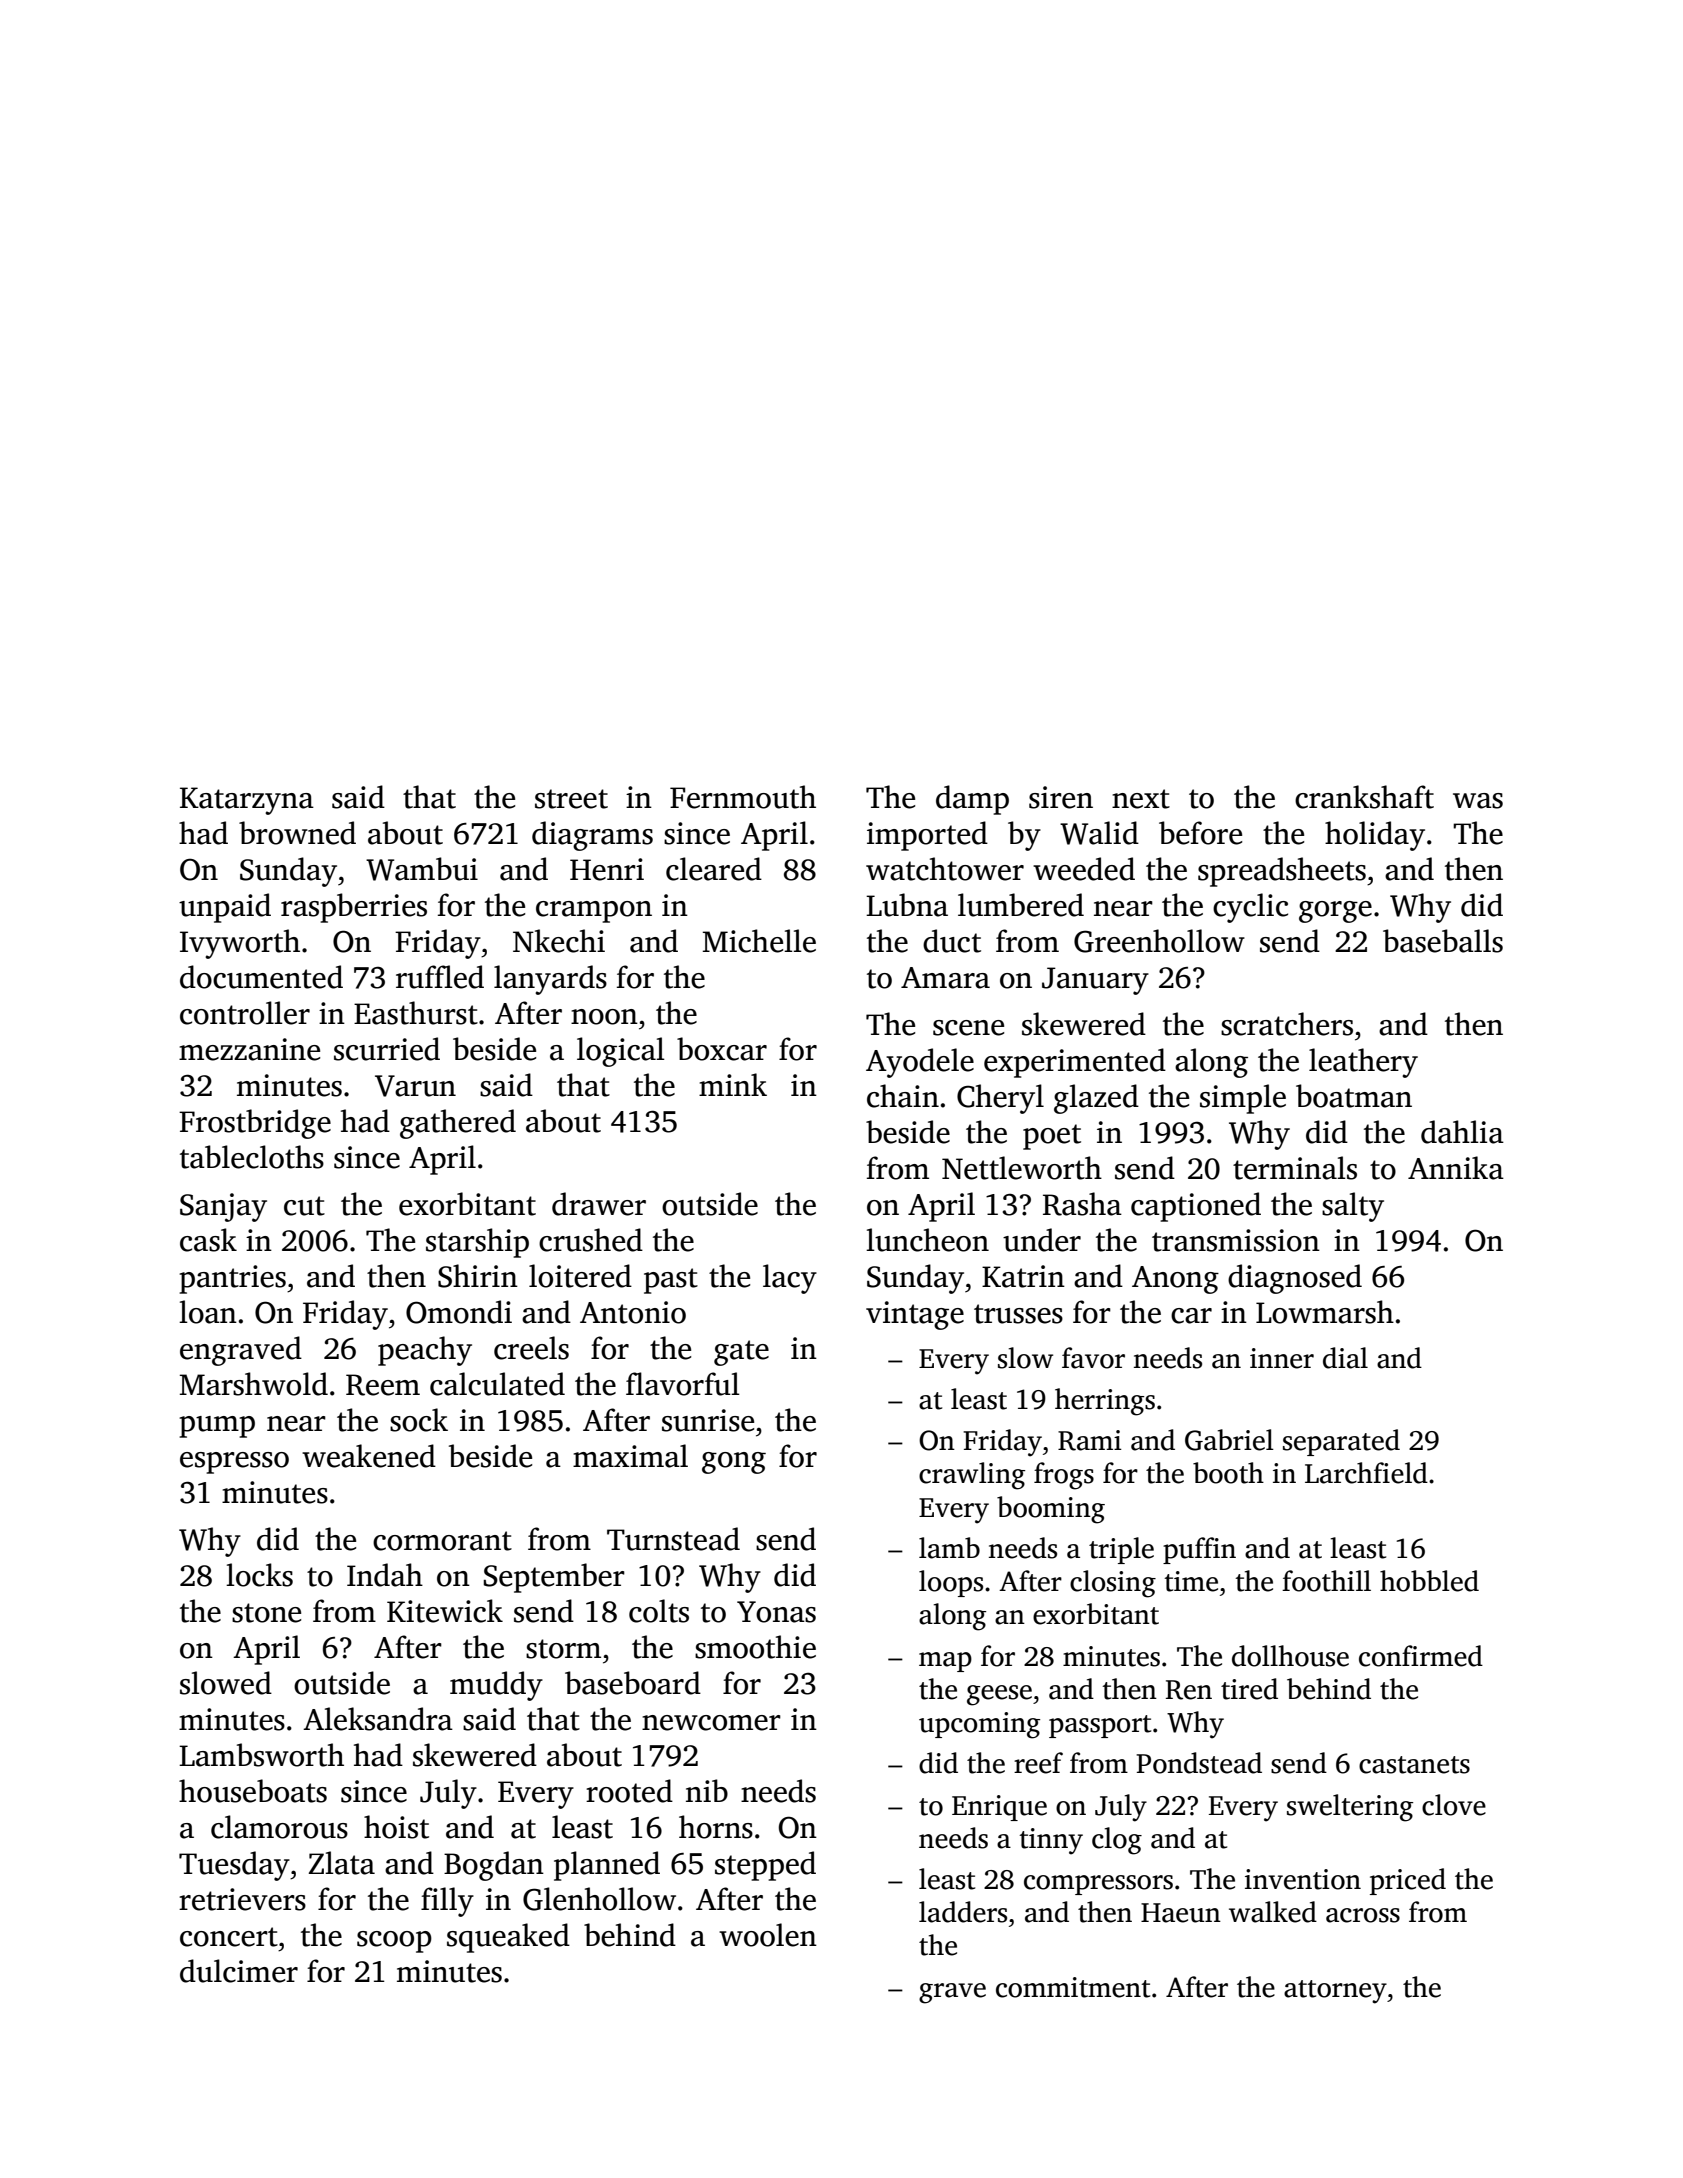  What do you see at coordinates (1363, 1063) in the document?
I see `leathery` at bounding box center [1363, 1063].
